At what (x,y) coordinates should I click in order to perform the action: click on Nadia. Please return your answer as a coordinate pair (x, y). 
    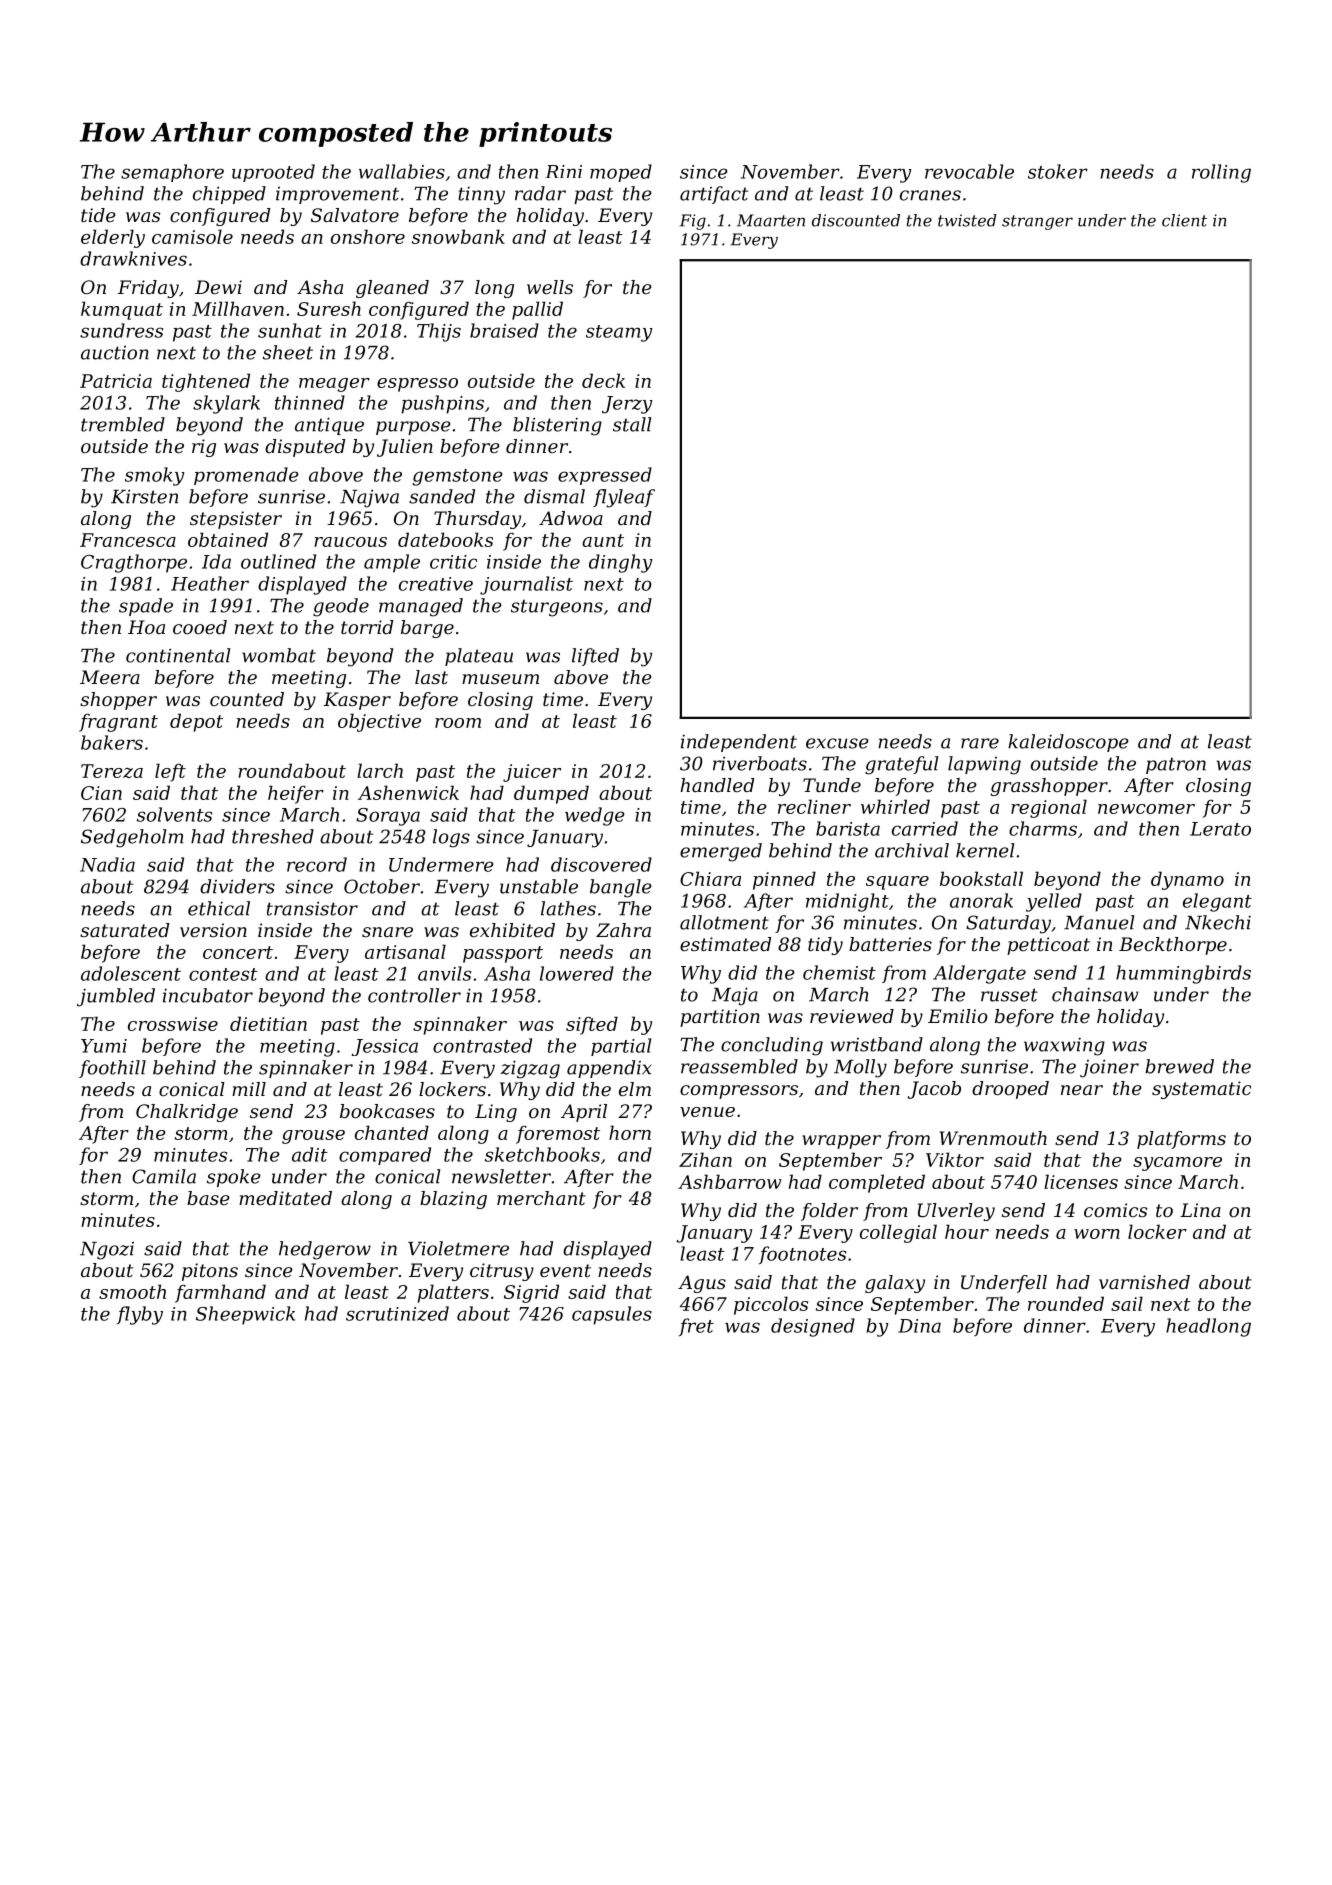
    Looking at the image, I should click on (107, 864).
